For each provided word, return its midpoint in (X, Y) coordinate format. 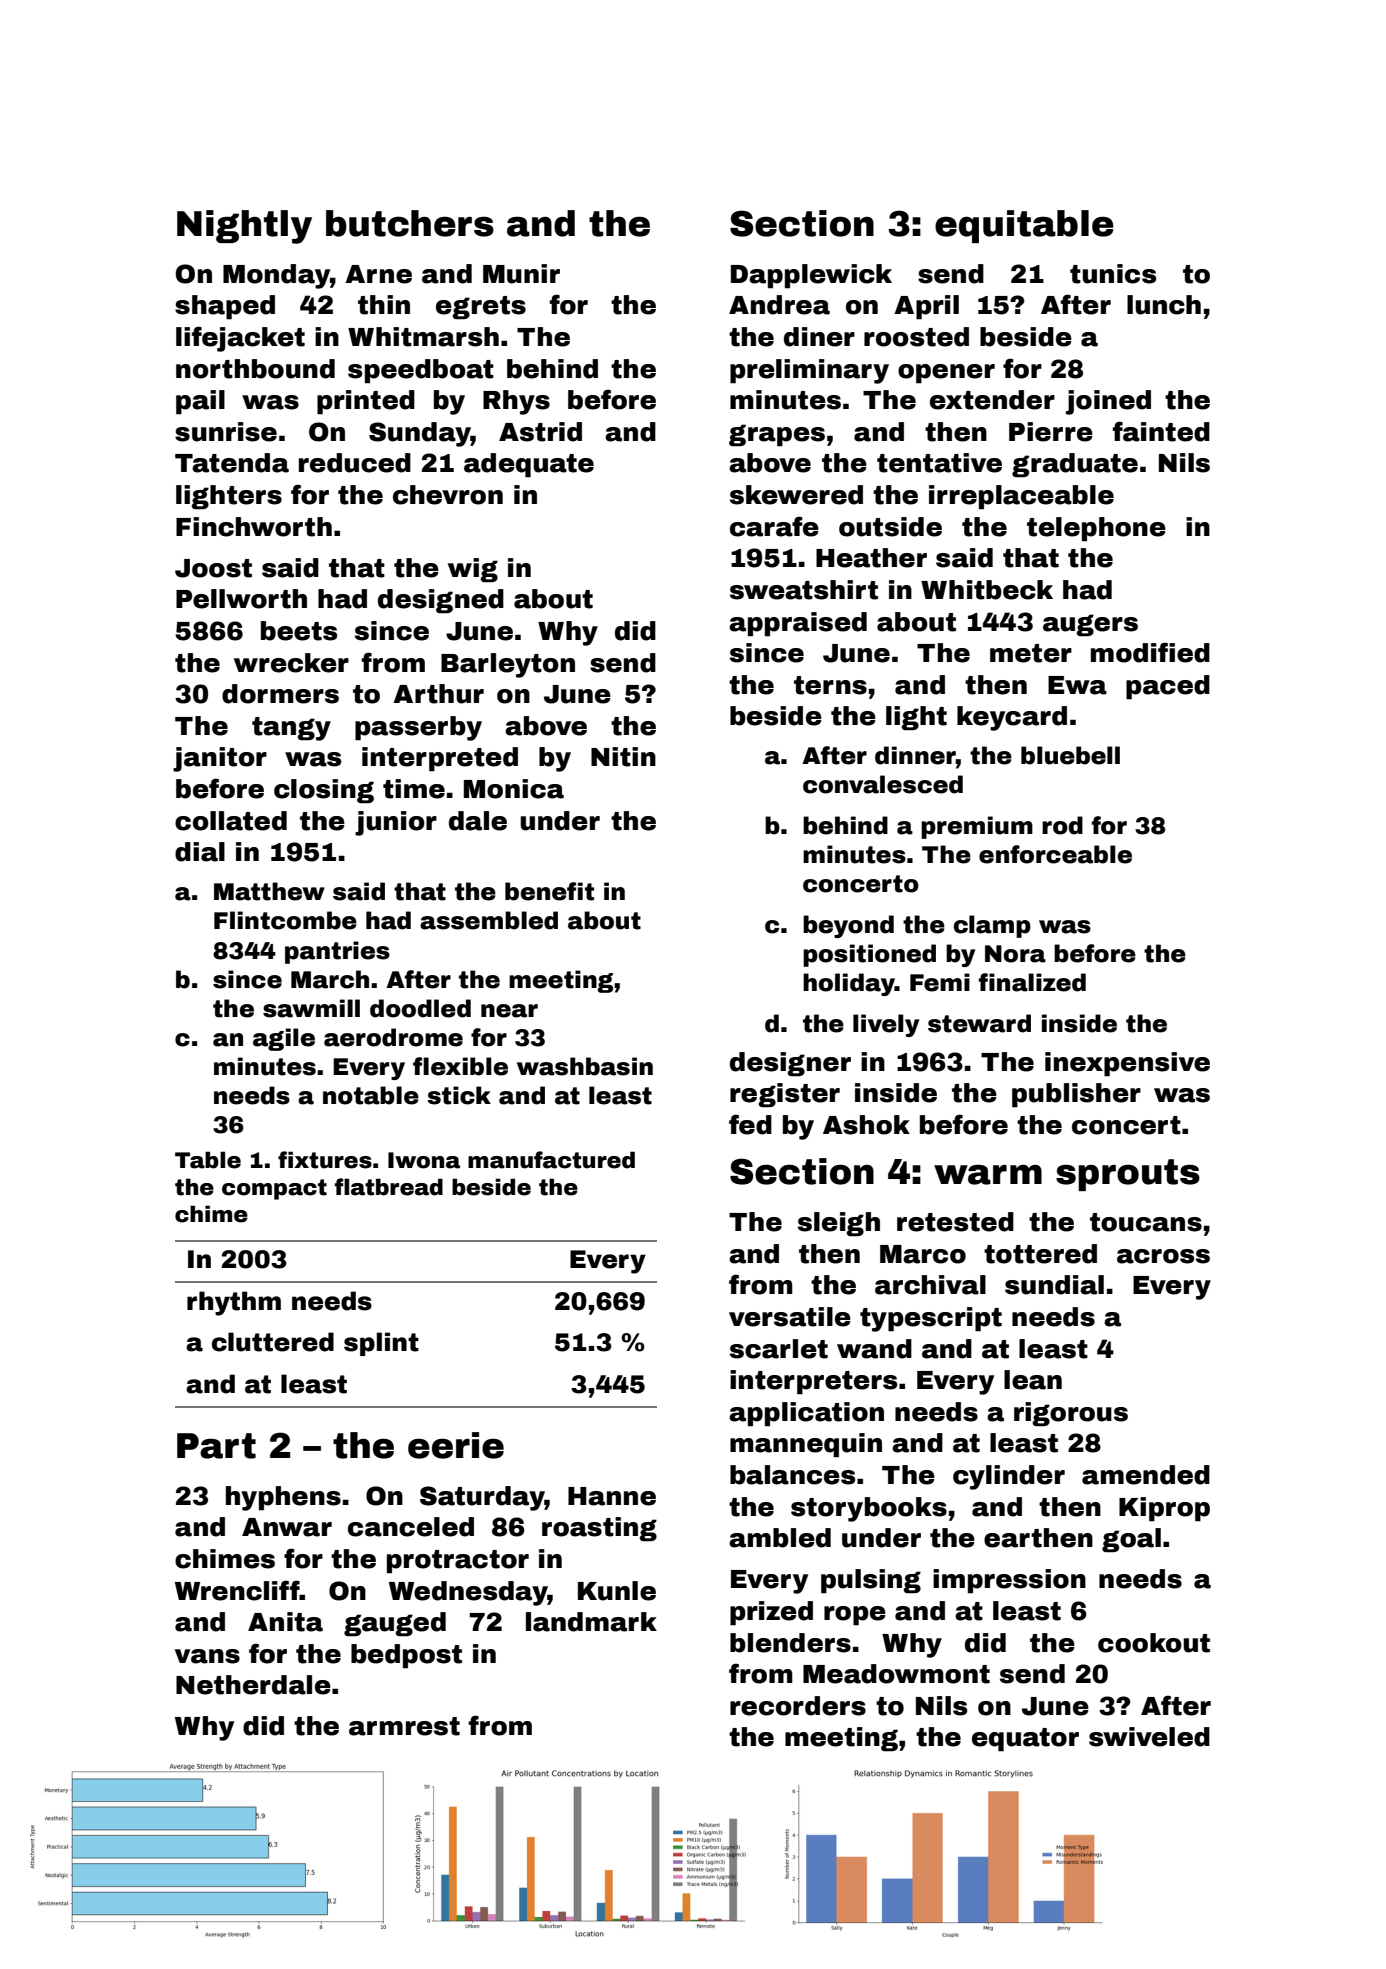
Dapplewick (811, 276)
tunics (1113, 274)
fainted (1161, 431)
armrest (404, 1726)
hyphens (283, 1498)
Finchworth (254, 527)
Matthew (269, 891)
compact (274, 1189)
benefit (549, 891)
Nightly (244, 227)
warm (988, 1174)
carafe (774, 526)
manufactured (551, 1160)
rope (855, 1616)
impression (1009, 1581)
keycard (1012, 718)
